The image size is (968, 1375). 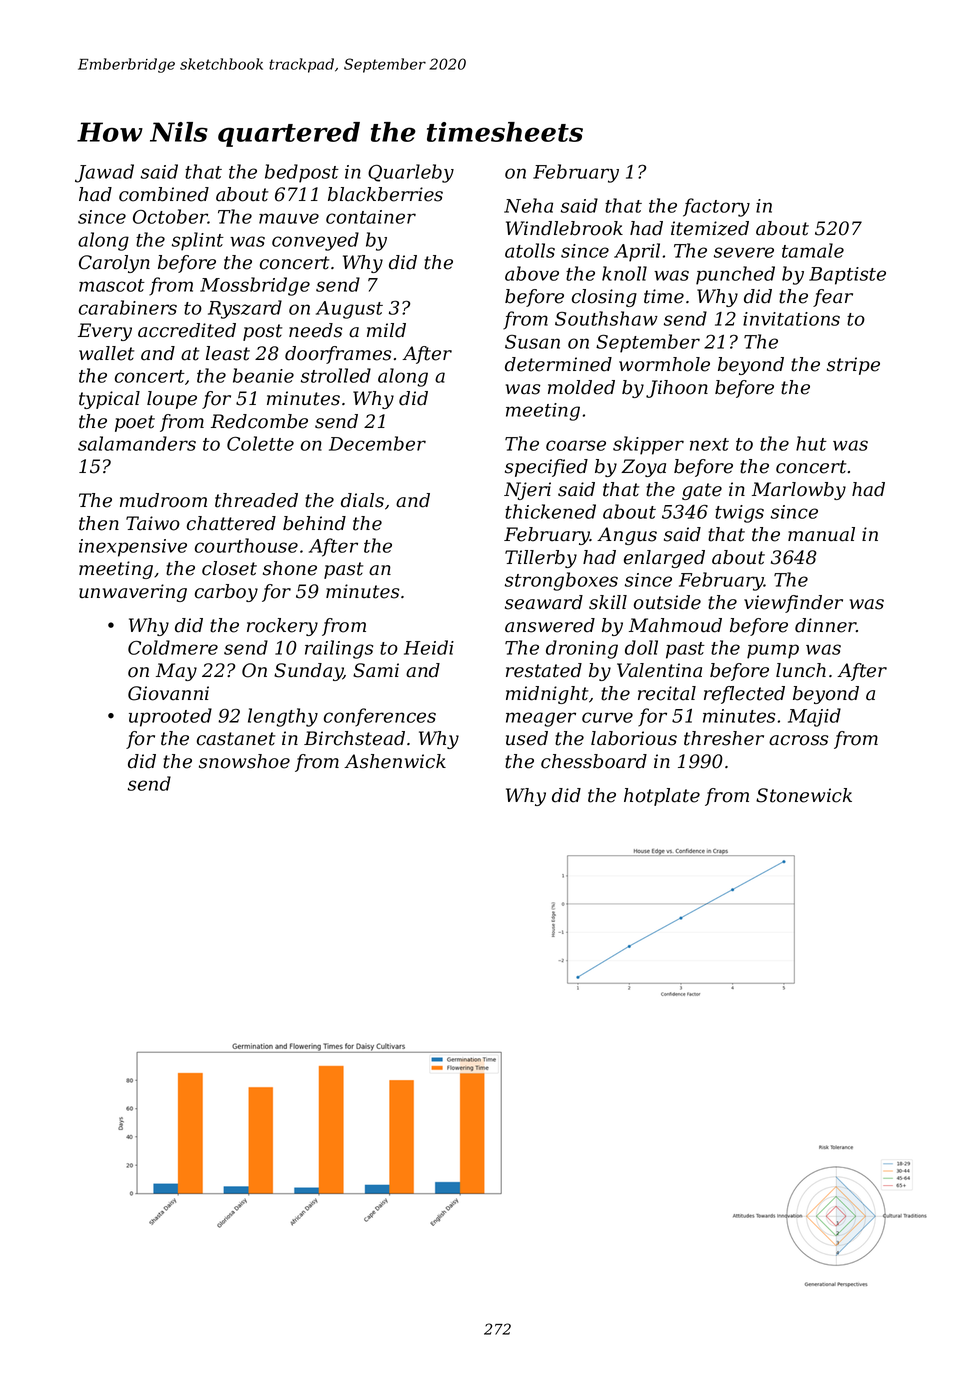 What do you see at coordinates (244, 761) in the screenshot?
I see `snowshoe` at bounding box center [244, 761].
